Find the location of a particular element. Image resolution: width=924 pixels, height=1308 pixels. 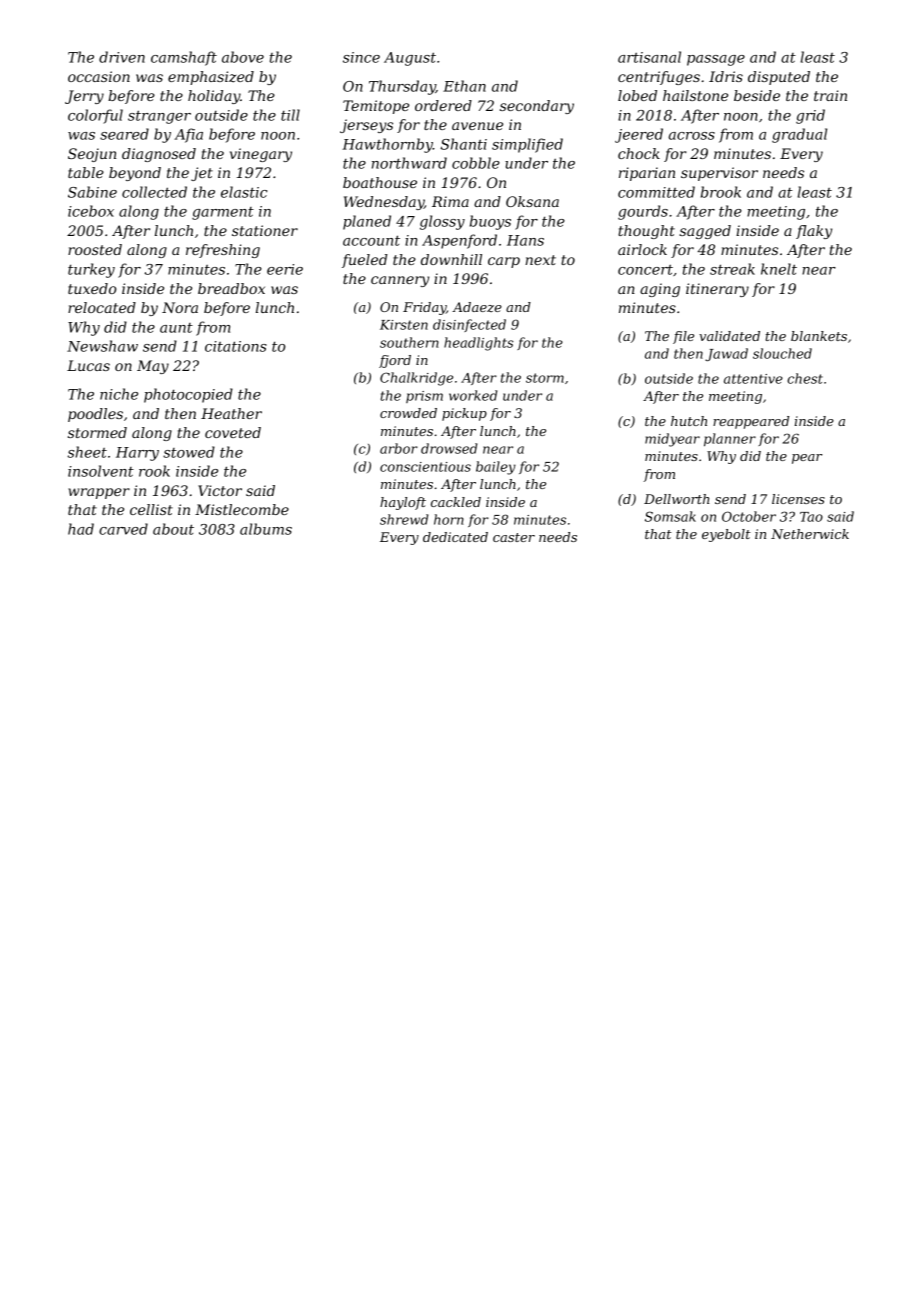

Adaeze is located at coordinates (477, 307).
